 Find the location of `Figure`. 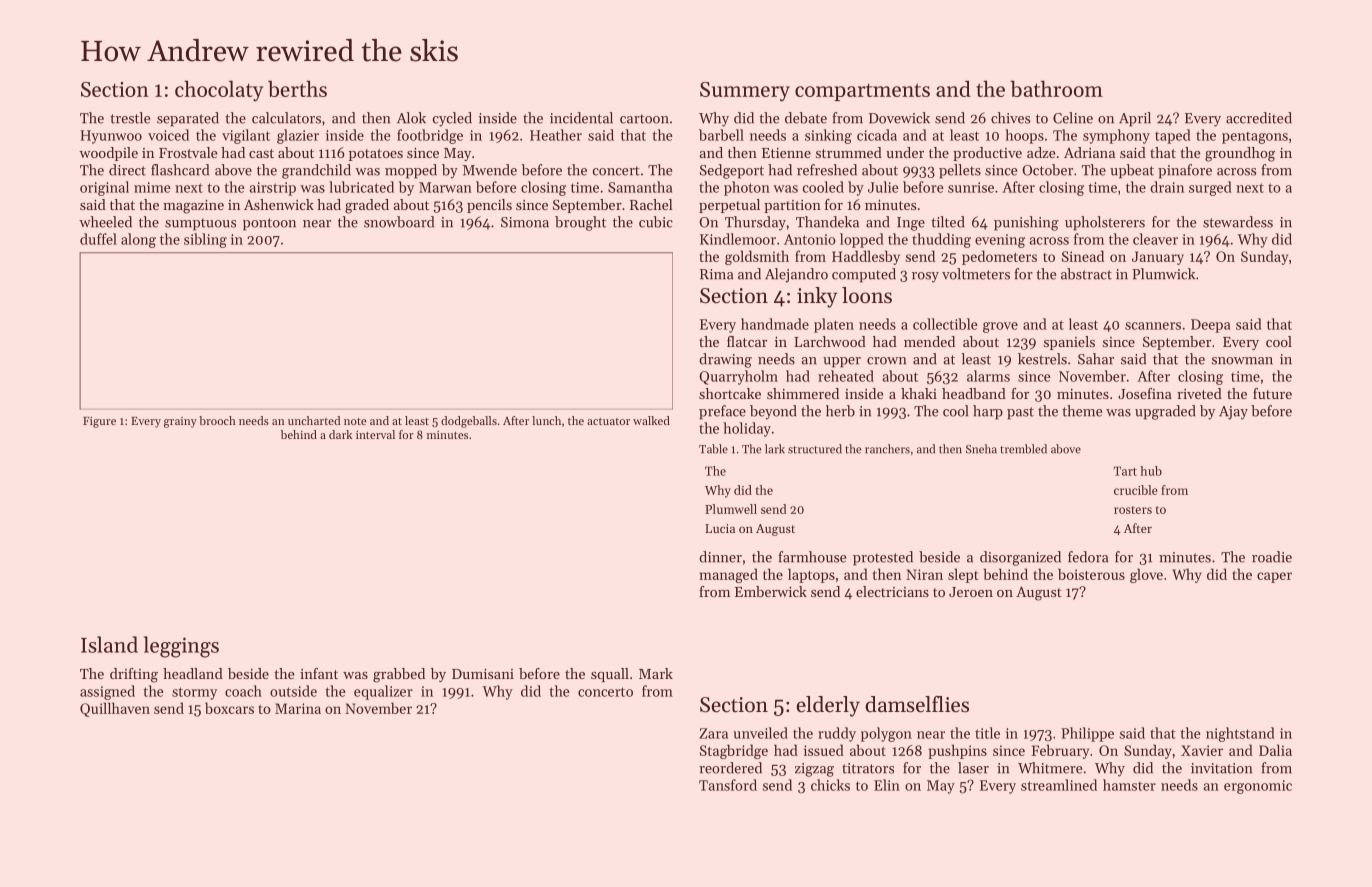

Figure is located at coordinates (99, 422).
